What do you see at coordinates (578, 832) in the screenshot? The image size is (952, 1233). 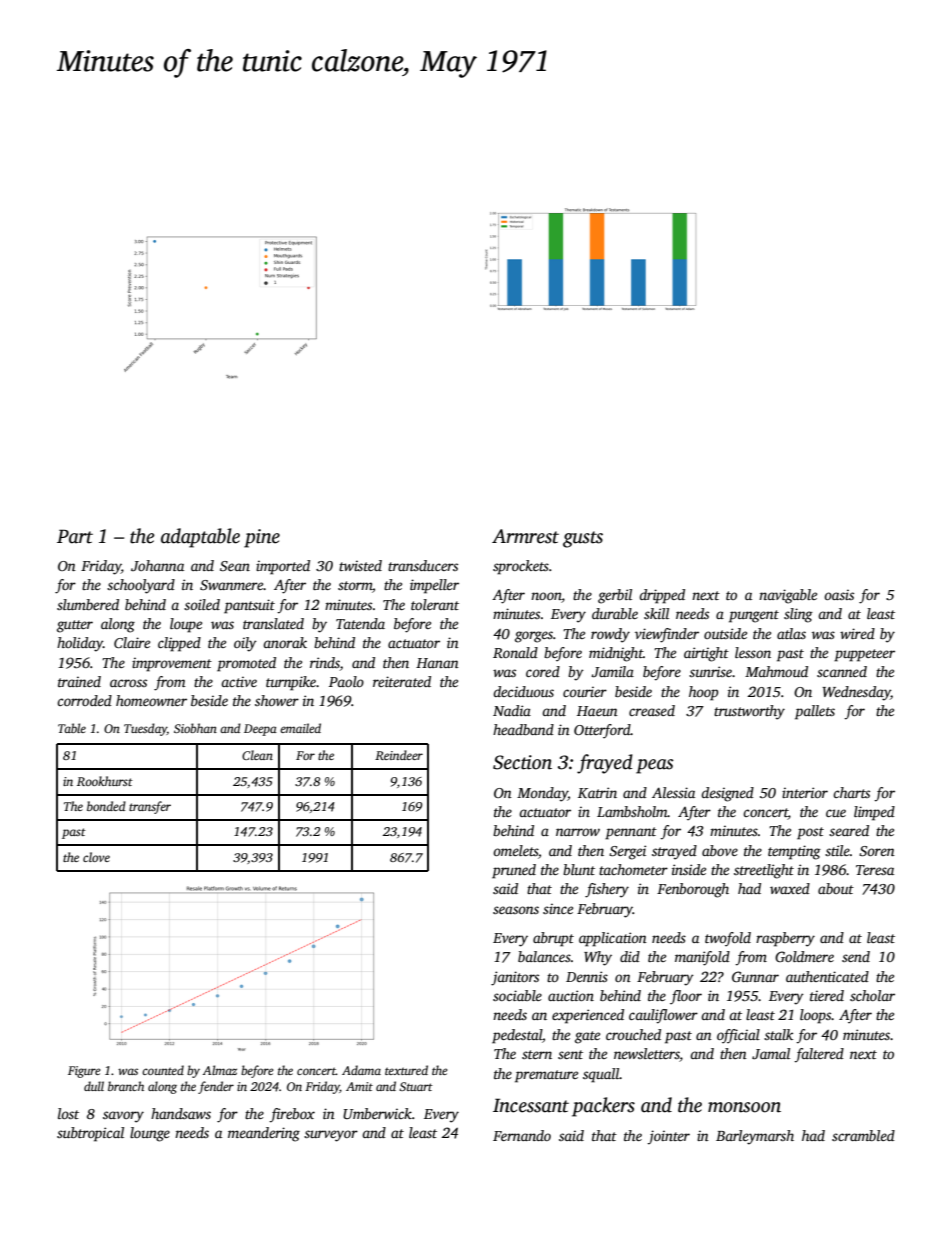 I see `narrow` at bounding box center [578, 832].
